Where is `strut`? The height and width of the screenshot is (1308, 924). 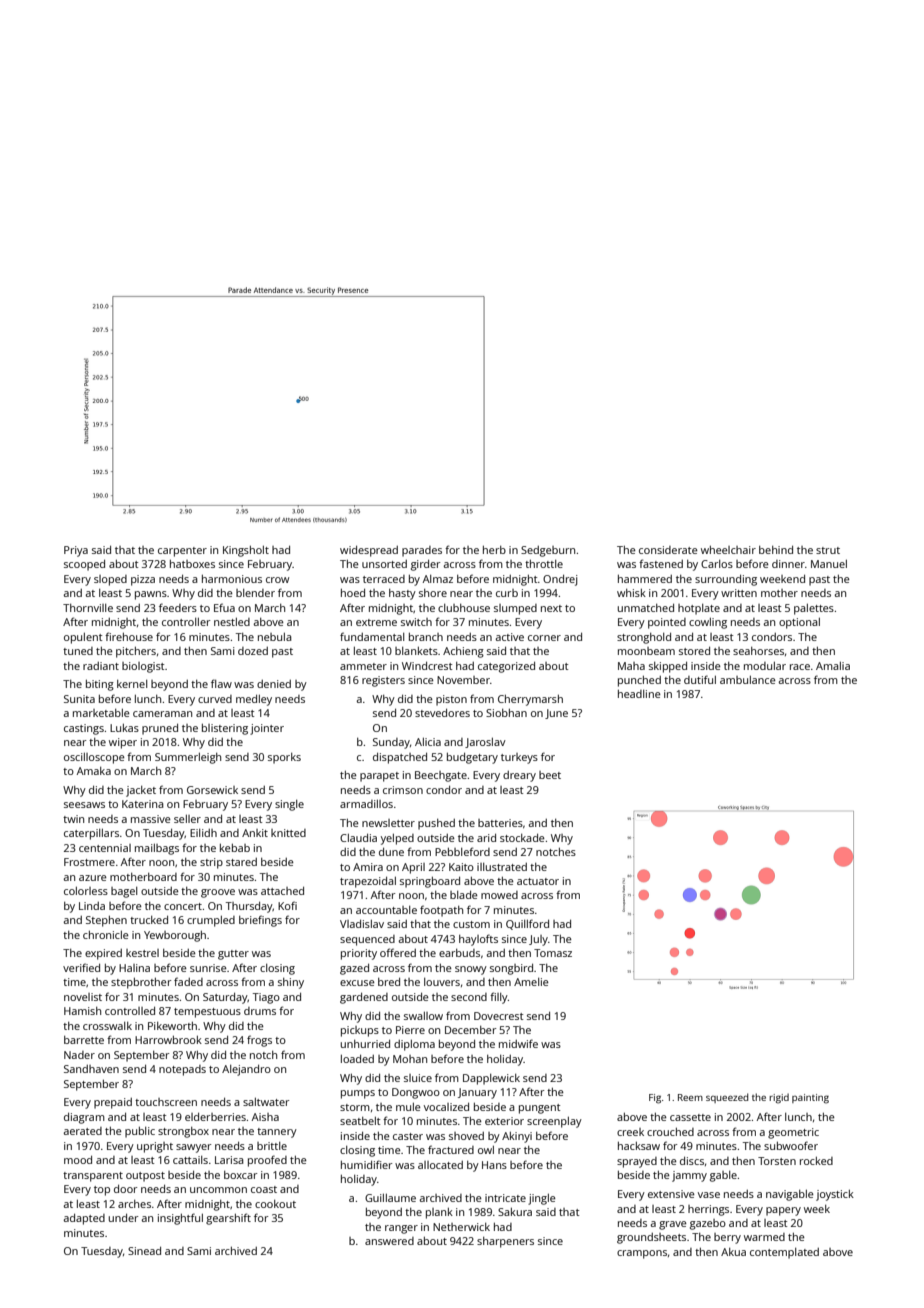
strut is located at coordinates (828, 550).
